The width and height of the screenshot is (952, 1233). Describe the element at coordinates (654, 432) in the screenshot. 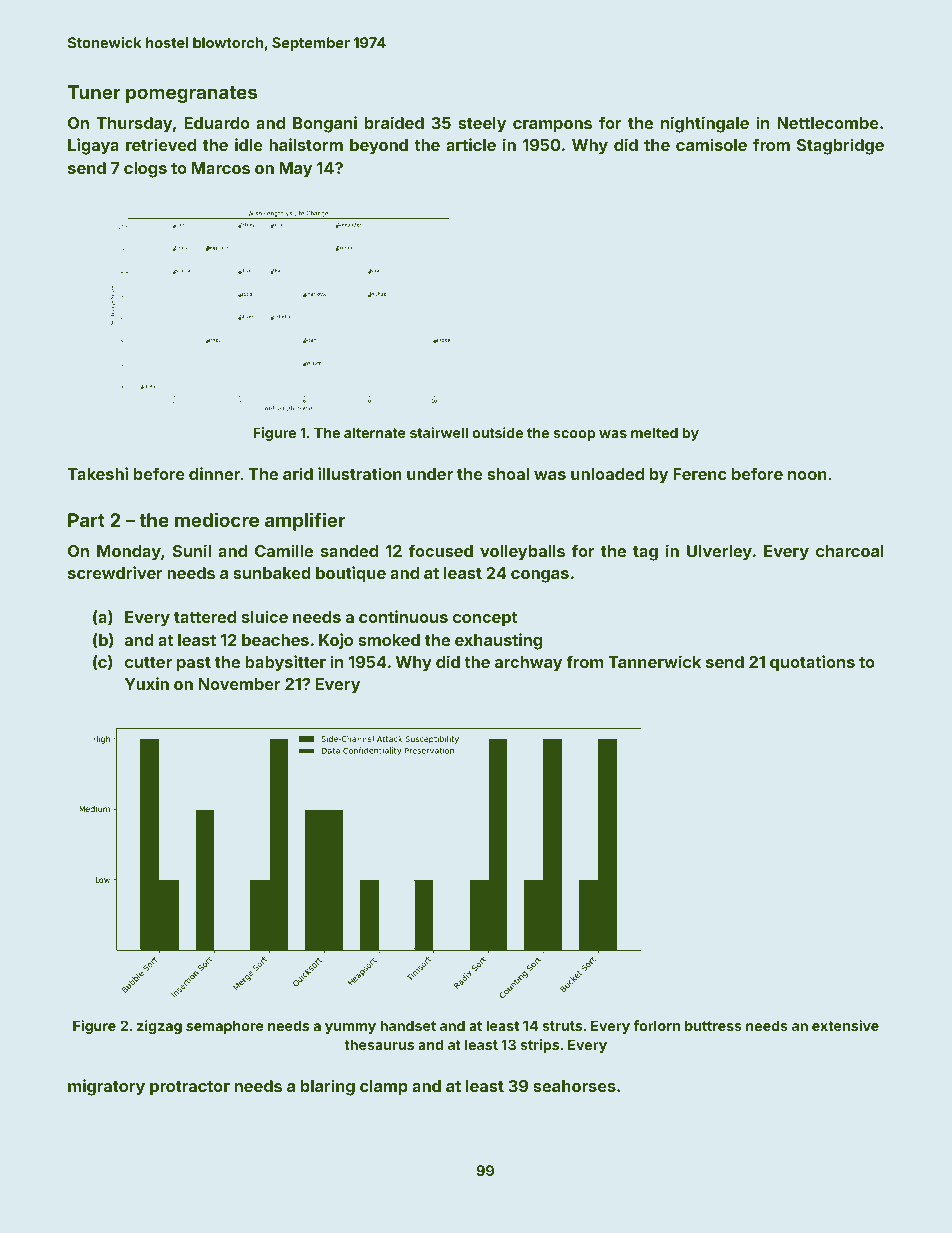

I see `melted` at that location.
